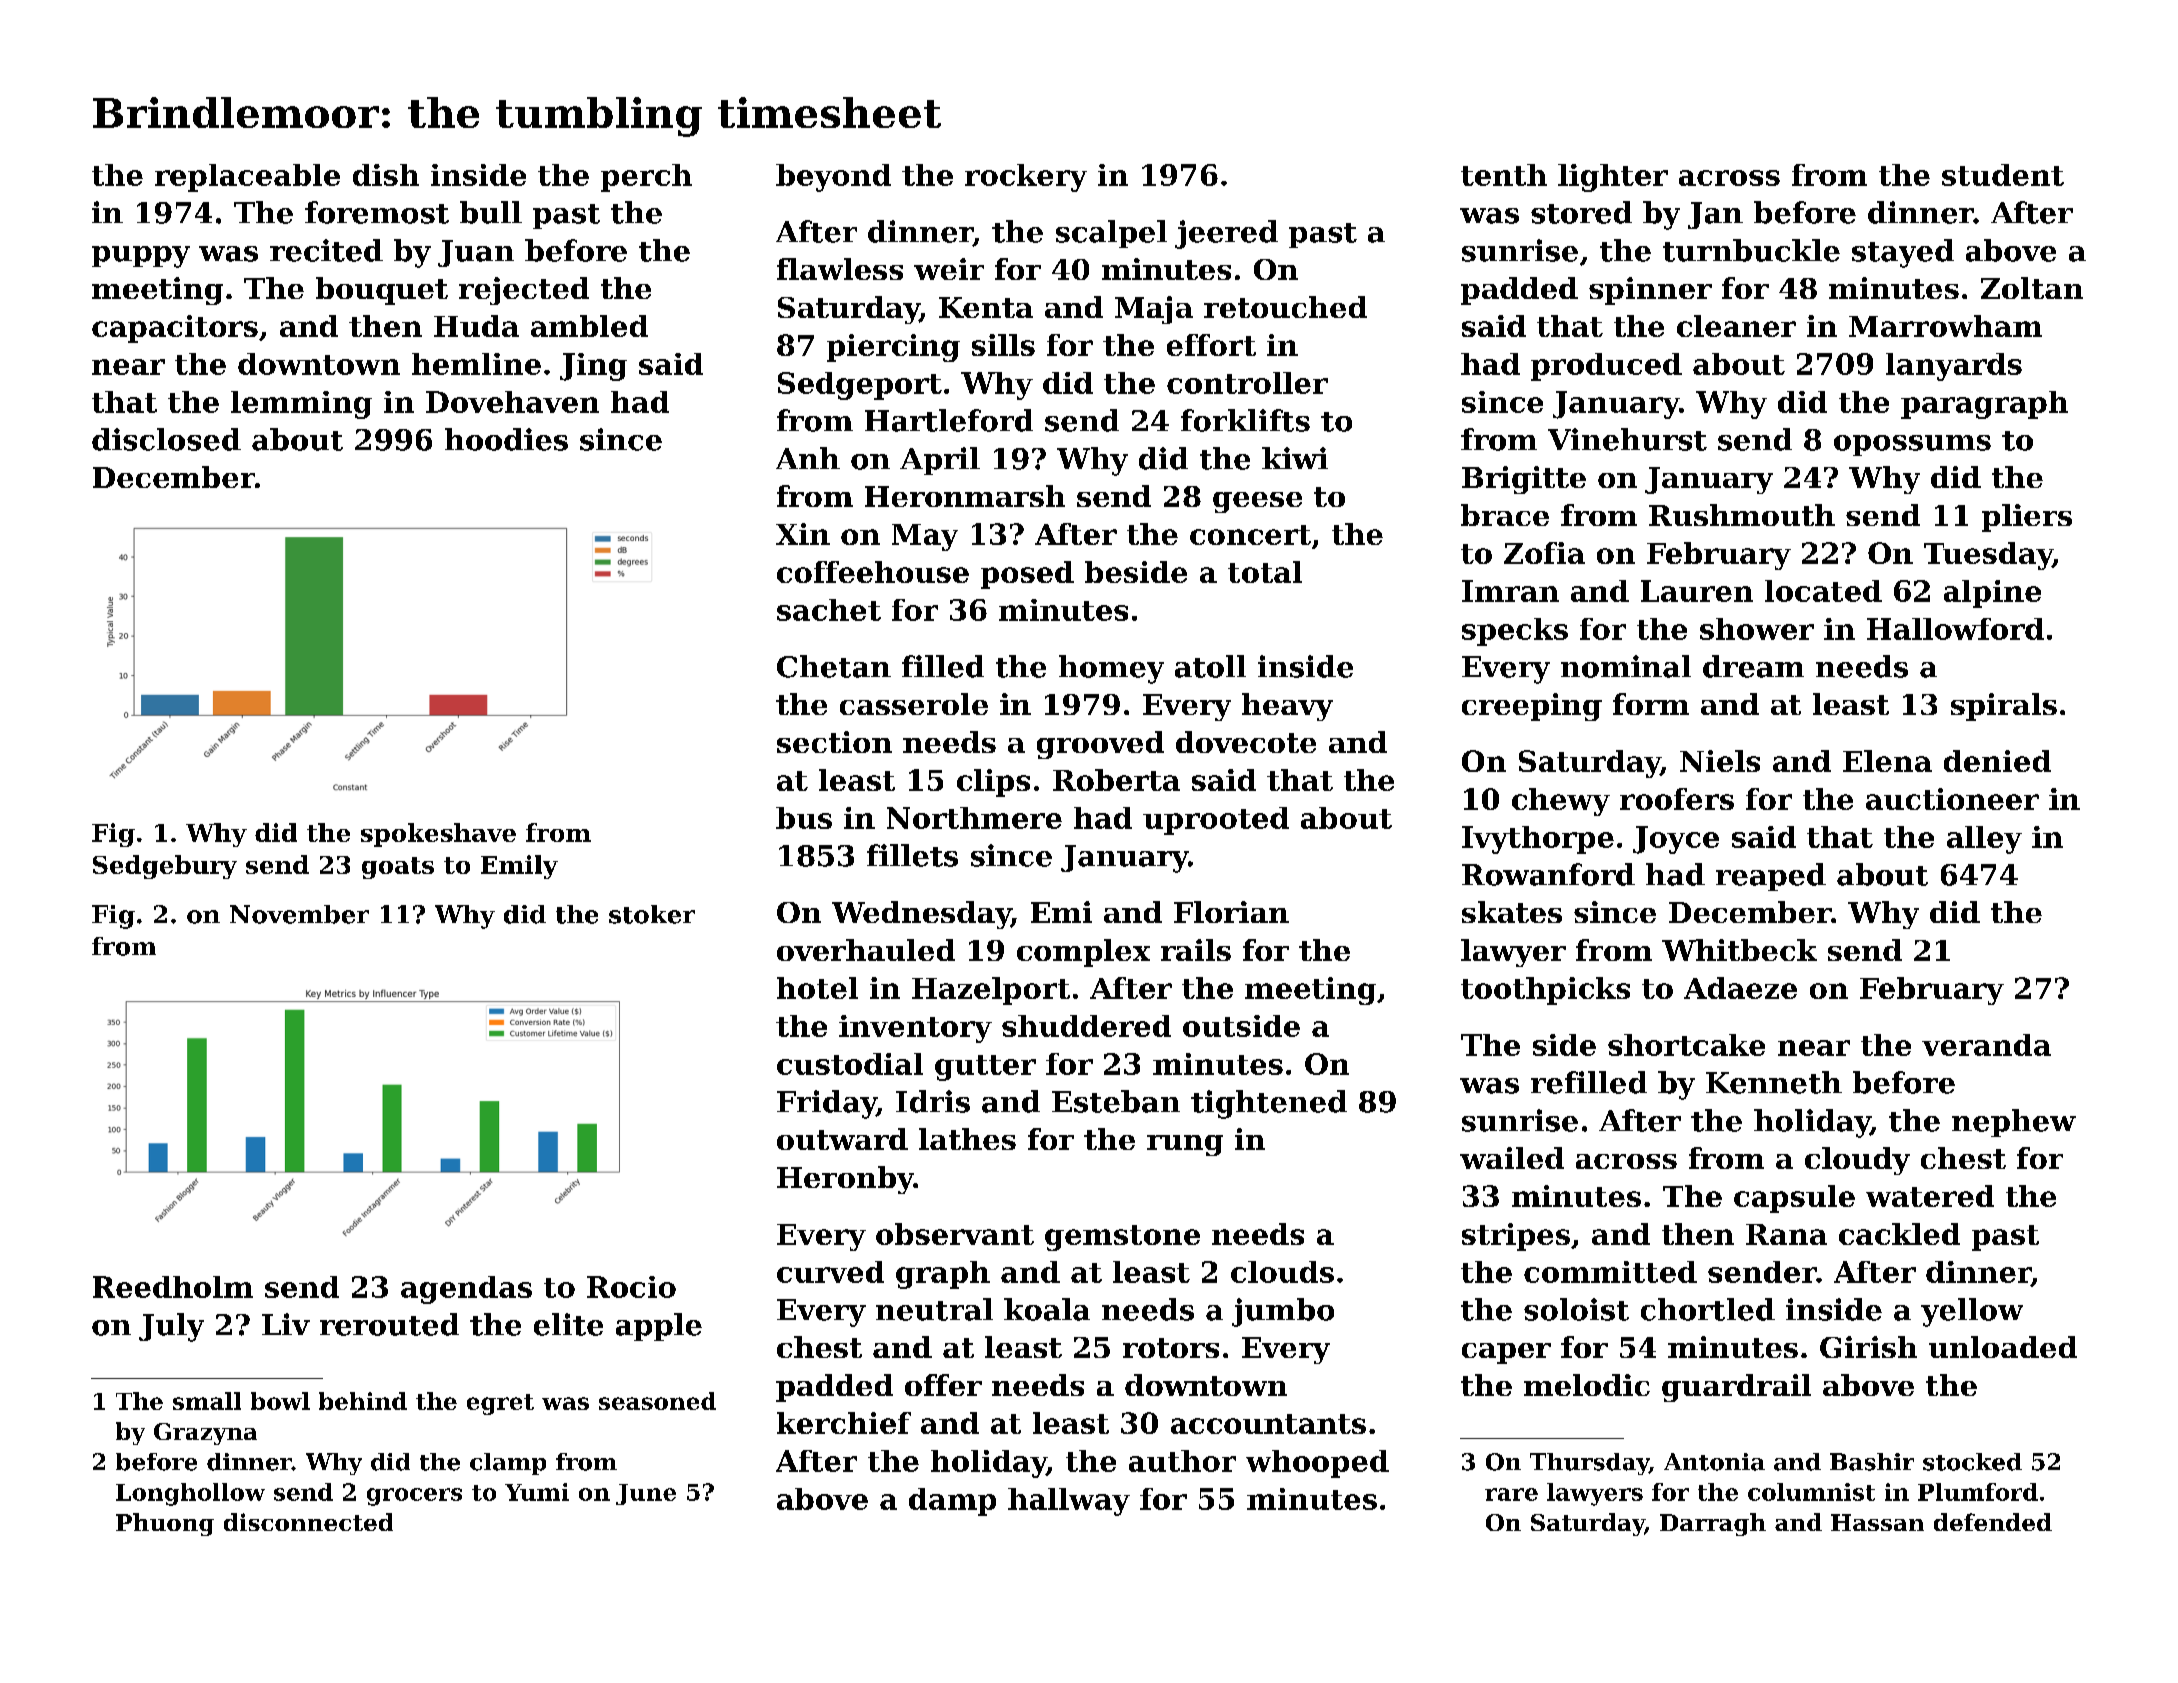  I want to click on damp, so click(952, 1502).
